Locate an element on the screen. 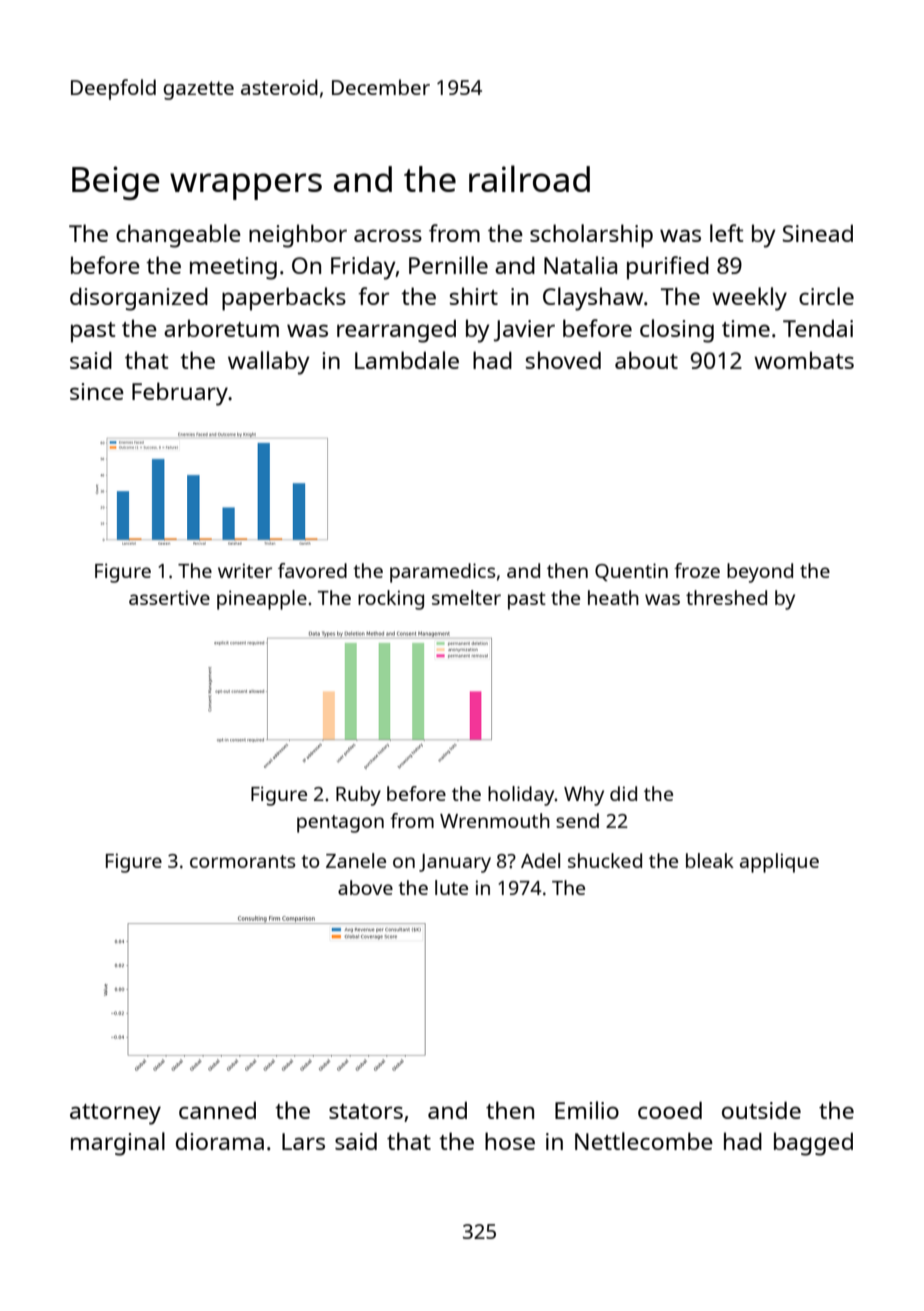 This screenshot has height=1311, width=924. writer is located at coordinates (245, 570).
